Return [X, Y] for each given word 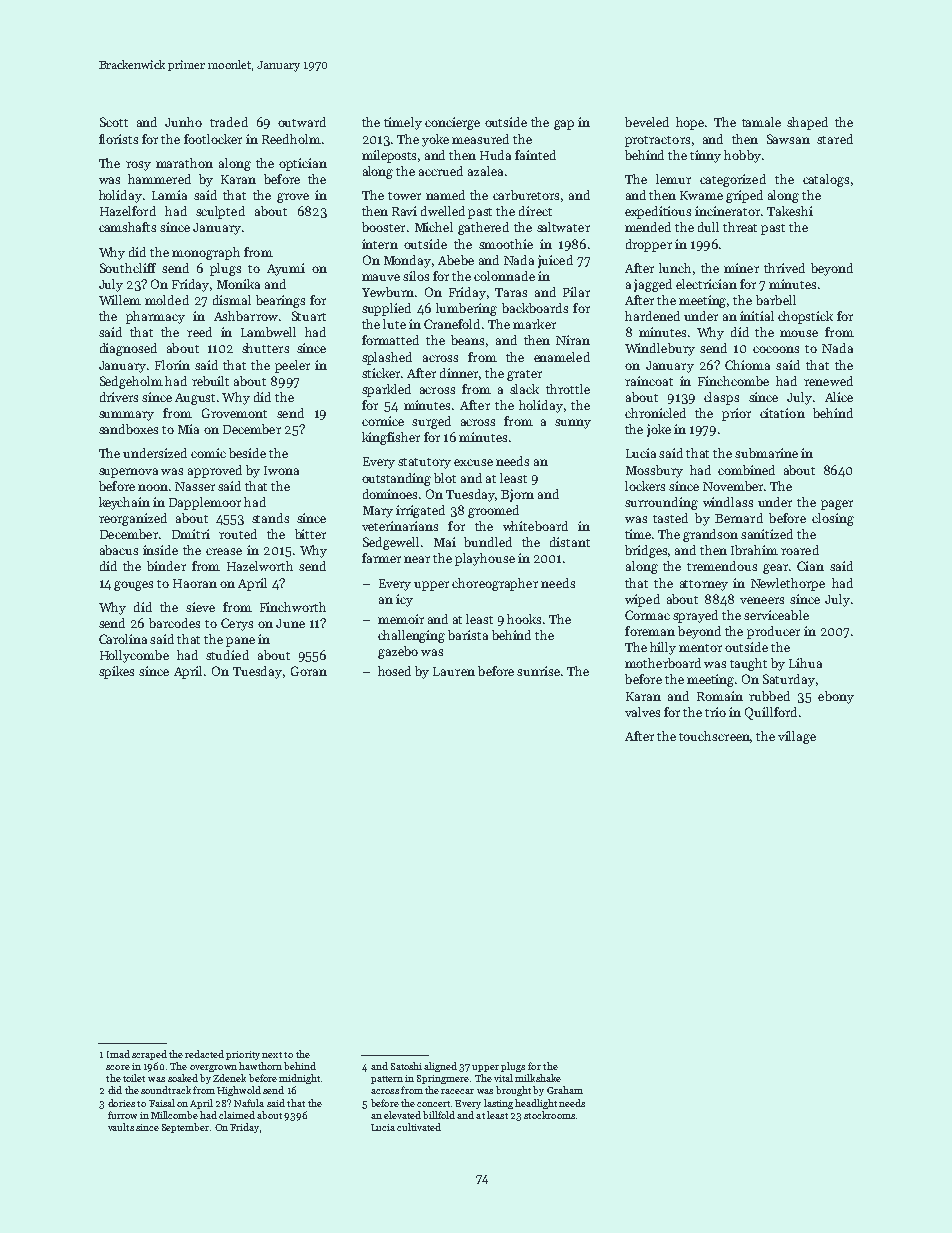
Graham [565, 1090]
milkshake [538, 1078]
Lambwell [268, 332]
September [185, 1128]
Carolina [123, 639]
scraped [149, 1055]
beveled [647, 122]
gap [564, 125]
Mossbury [654, 471]
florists [118, 139]
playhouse [485, 559]
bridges [646, 551]
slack [524, 389]
